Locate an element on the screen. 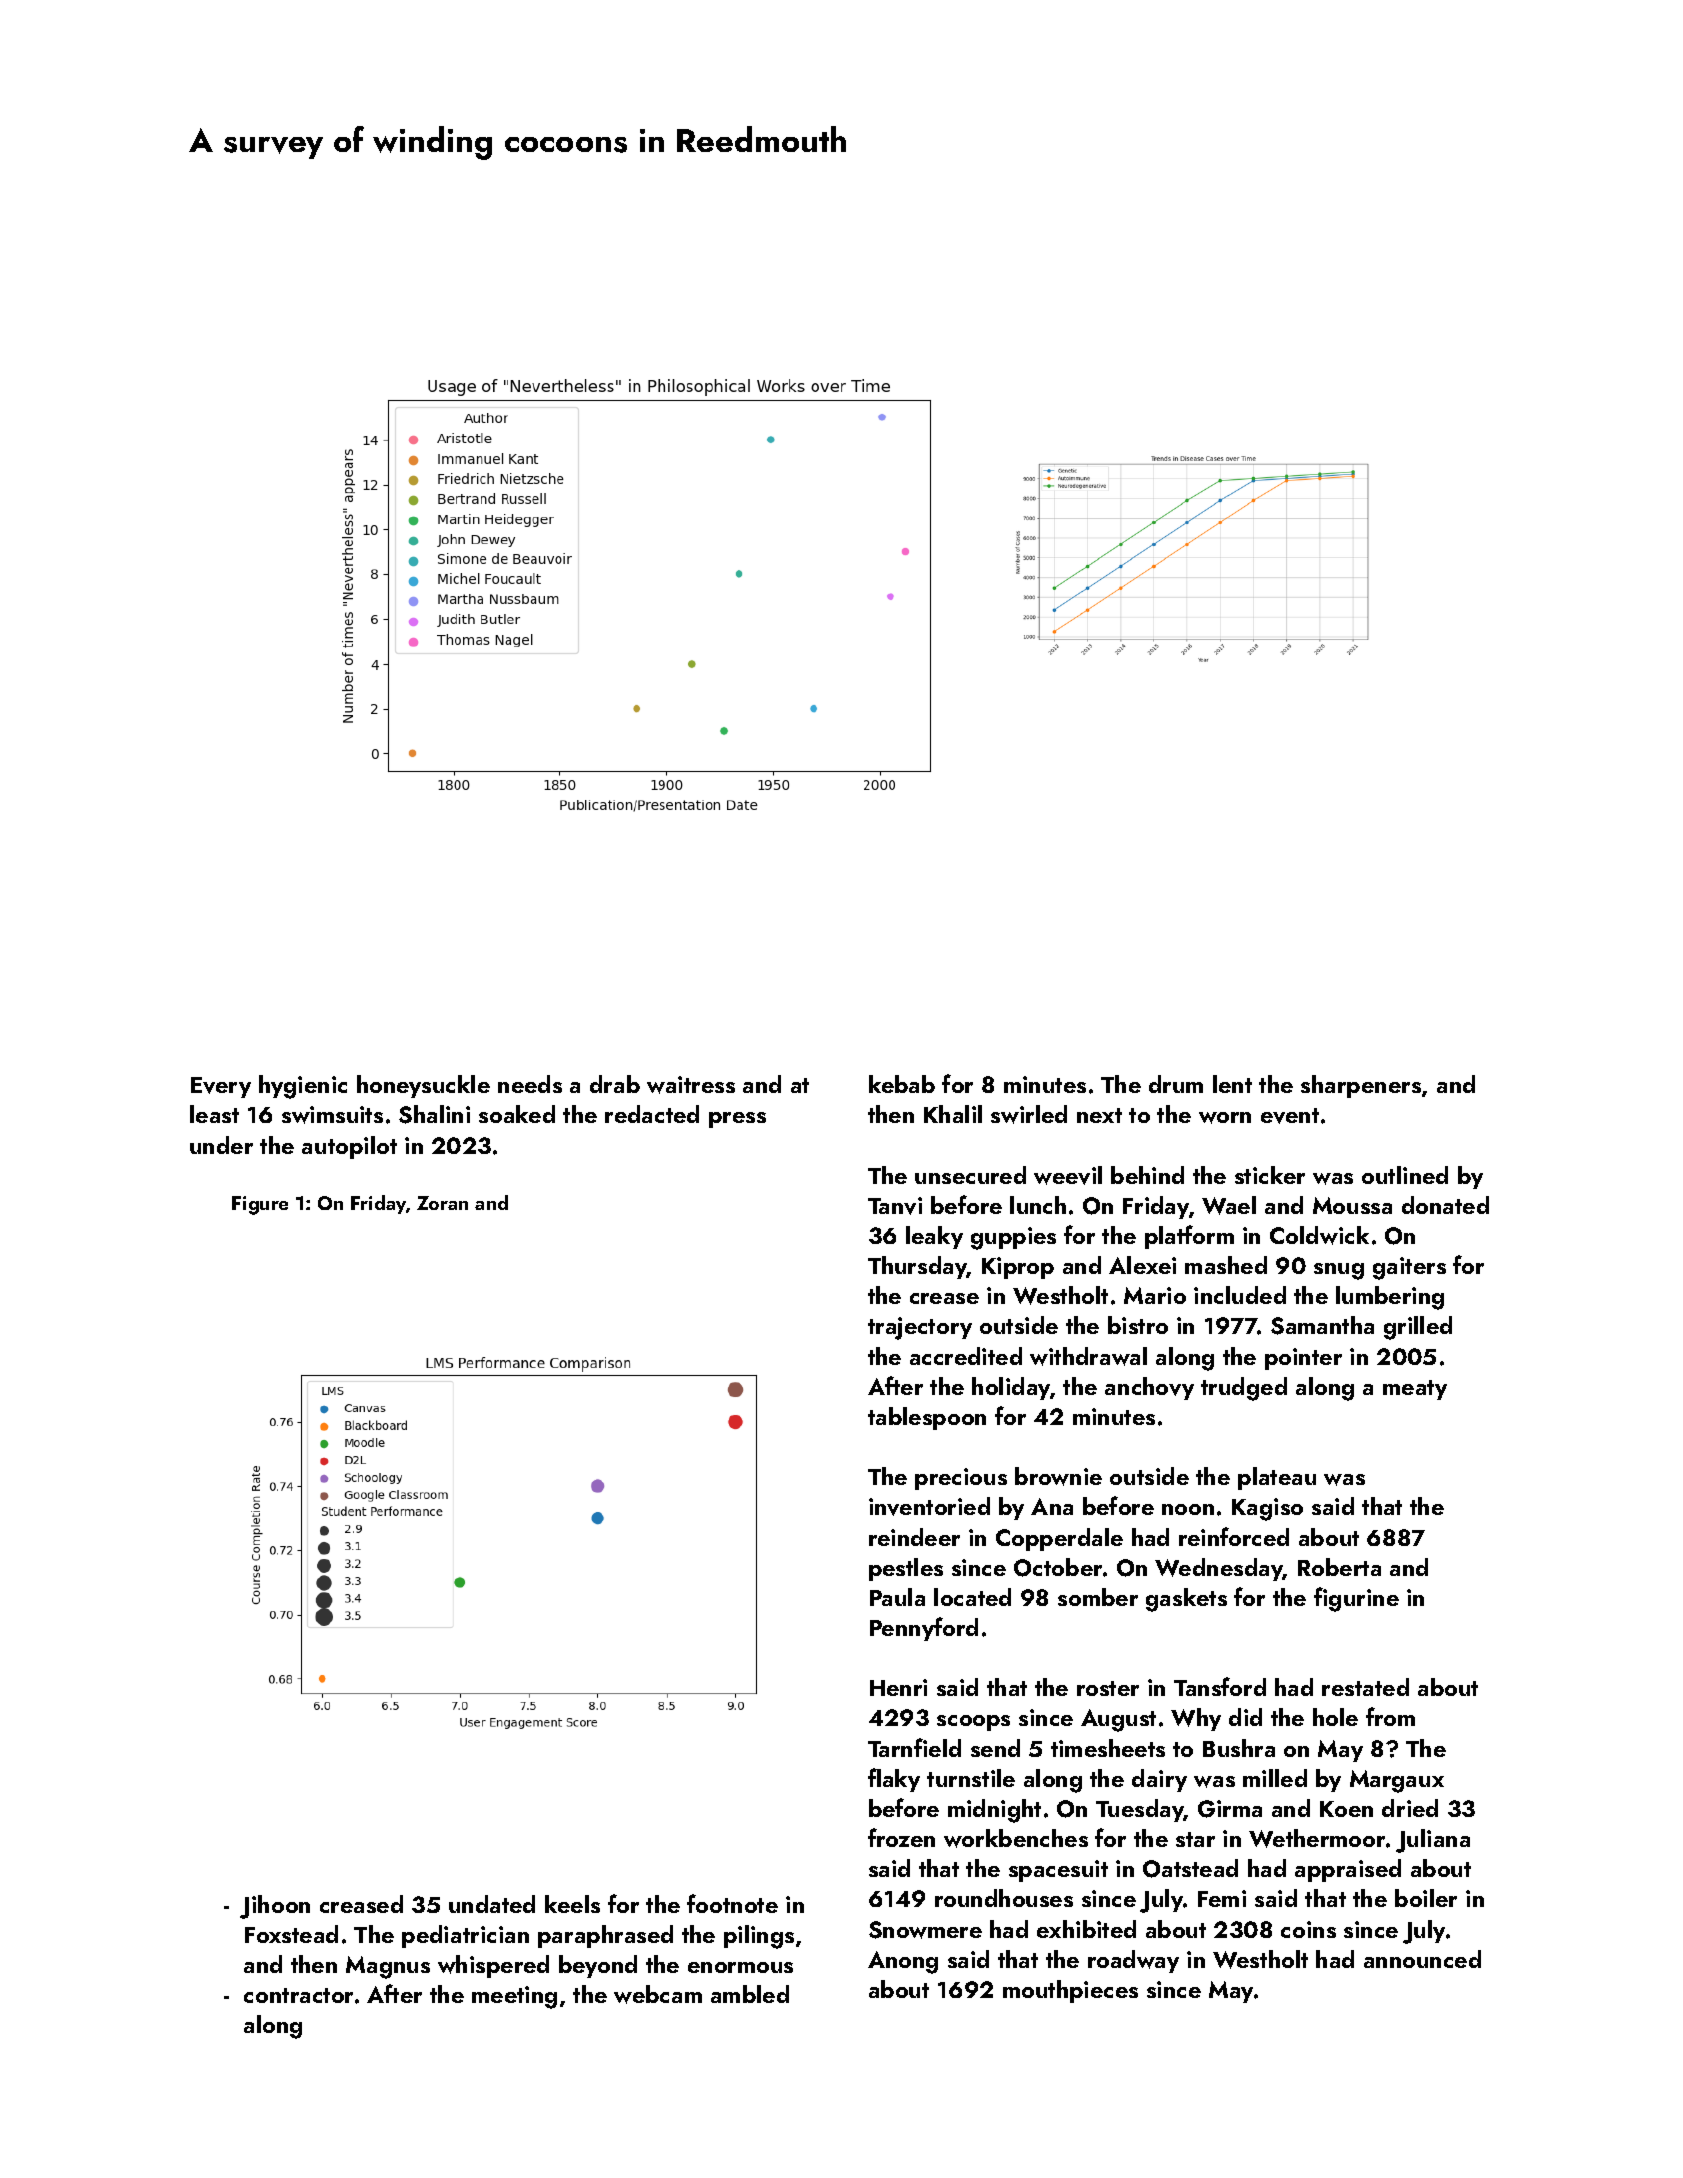 Image resolution: width=1683 pixels, height=2178 pixels. sharpeners is located at coordinates (1361, 1086).
